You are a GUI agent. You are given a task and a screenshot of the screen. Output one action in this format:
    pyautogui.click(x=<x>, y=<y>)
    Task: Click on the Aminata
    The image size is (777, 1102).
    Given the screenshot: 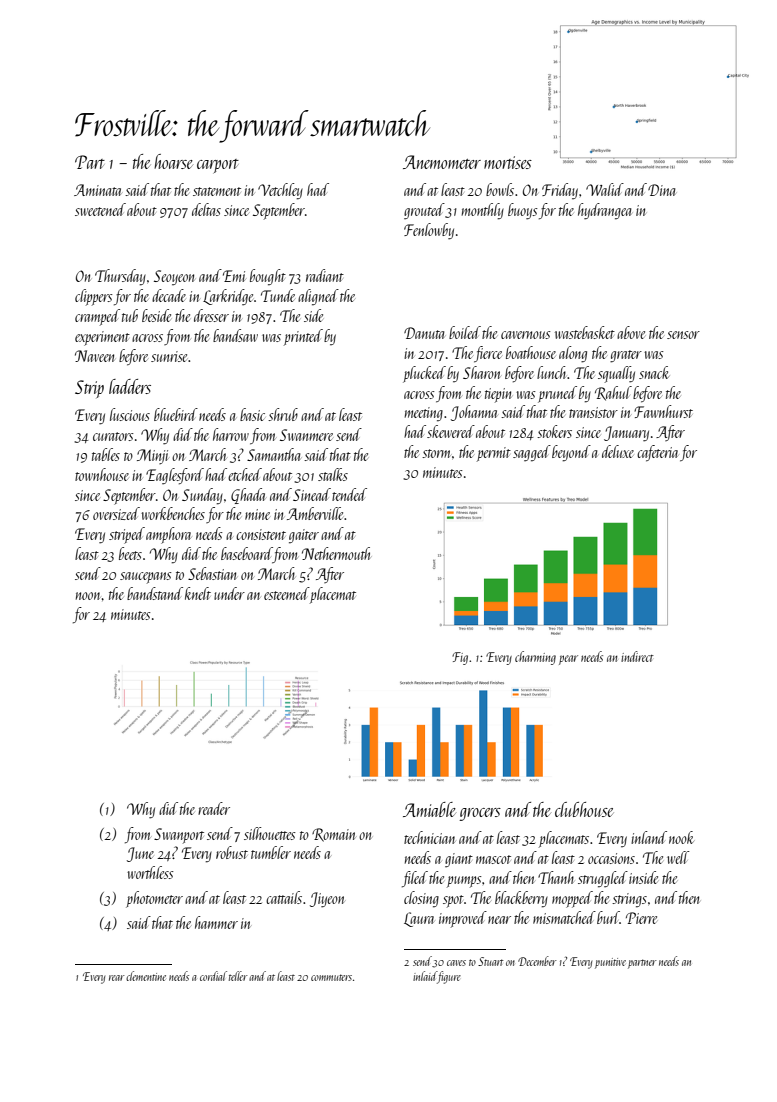 What is the action you would take?
    pyautogui.click(x=98, y=190)
